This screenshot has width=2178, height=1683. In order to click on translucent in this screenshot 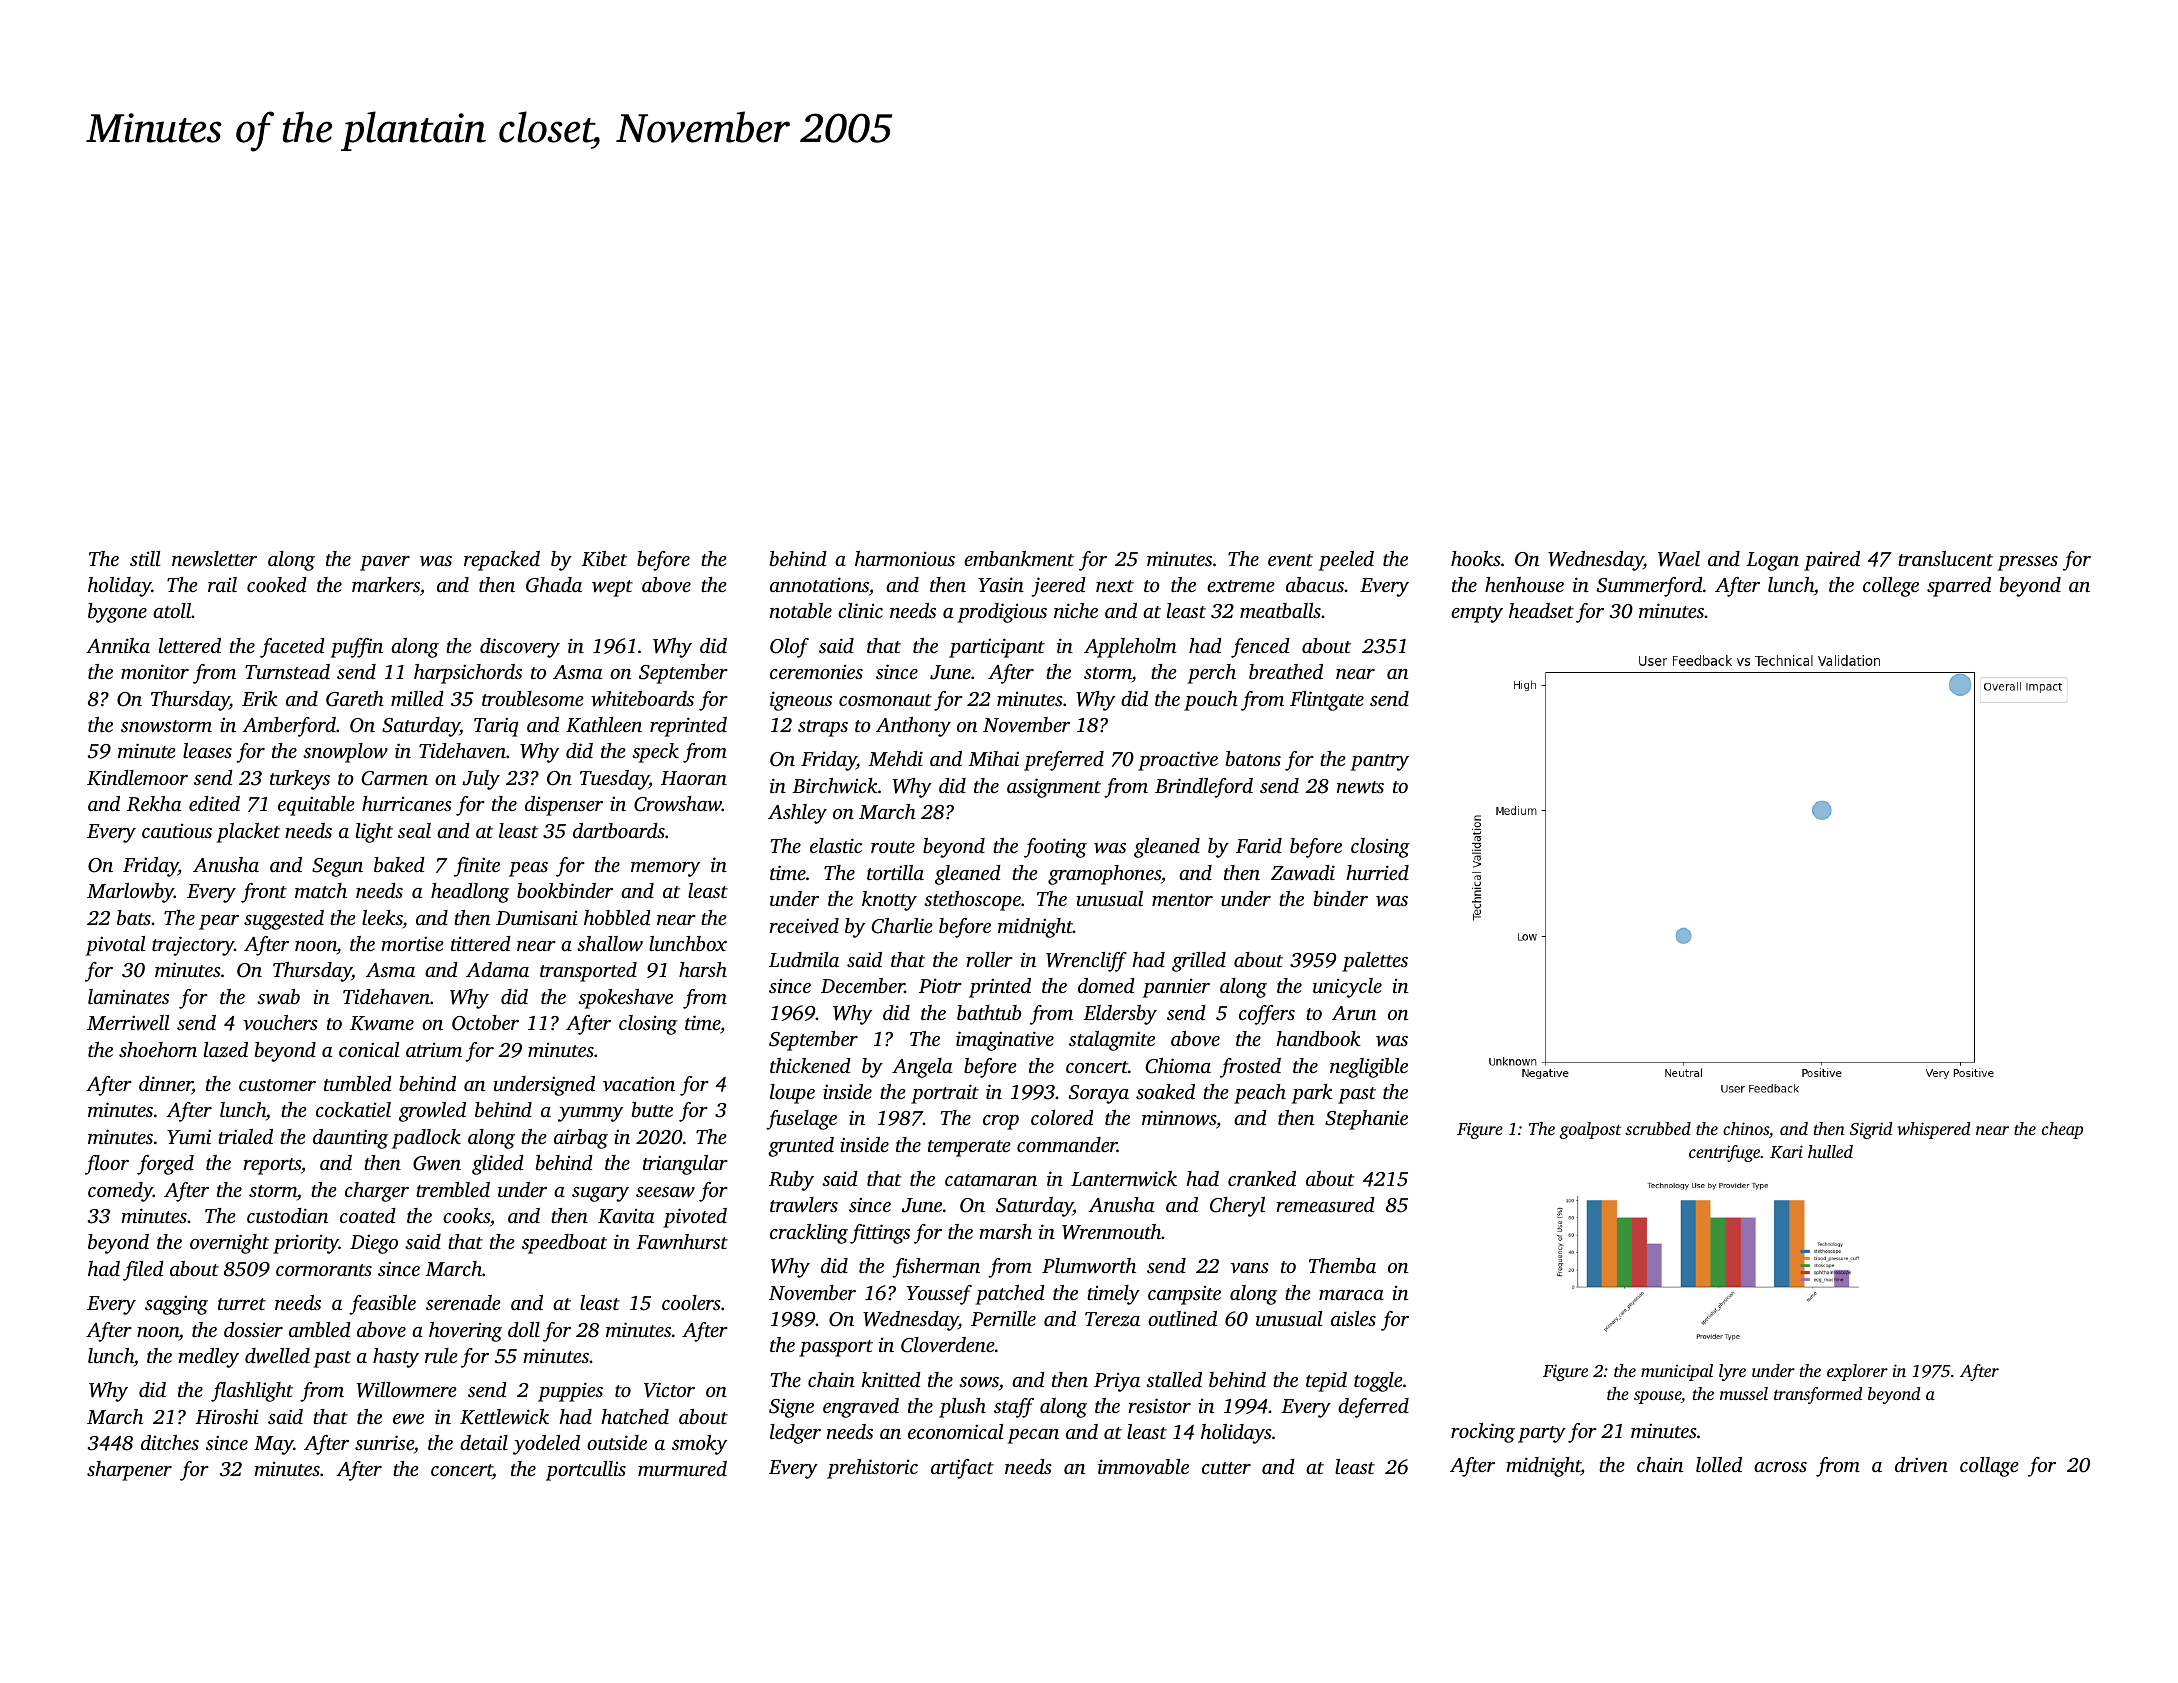, I will do `click(1945, 558)`.
